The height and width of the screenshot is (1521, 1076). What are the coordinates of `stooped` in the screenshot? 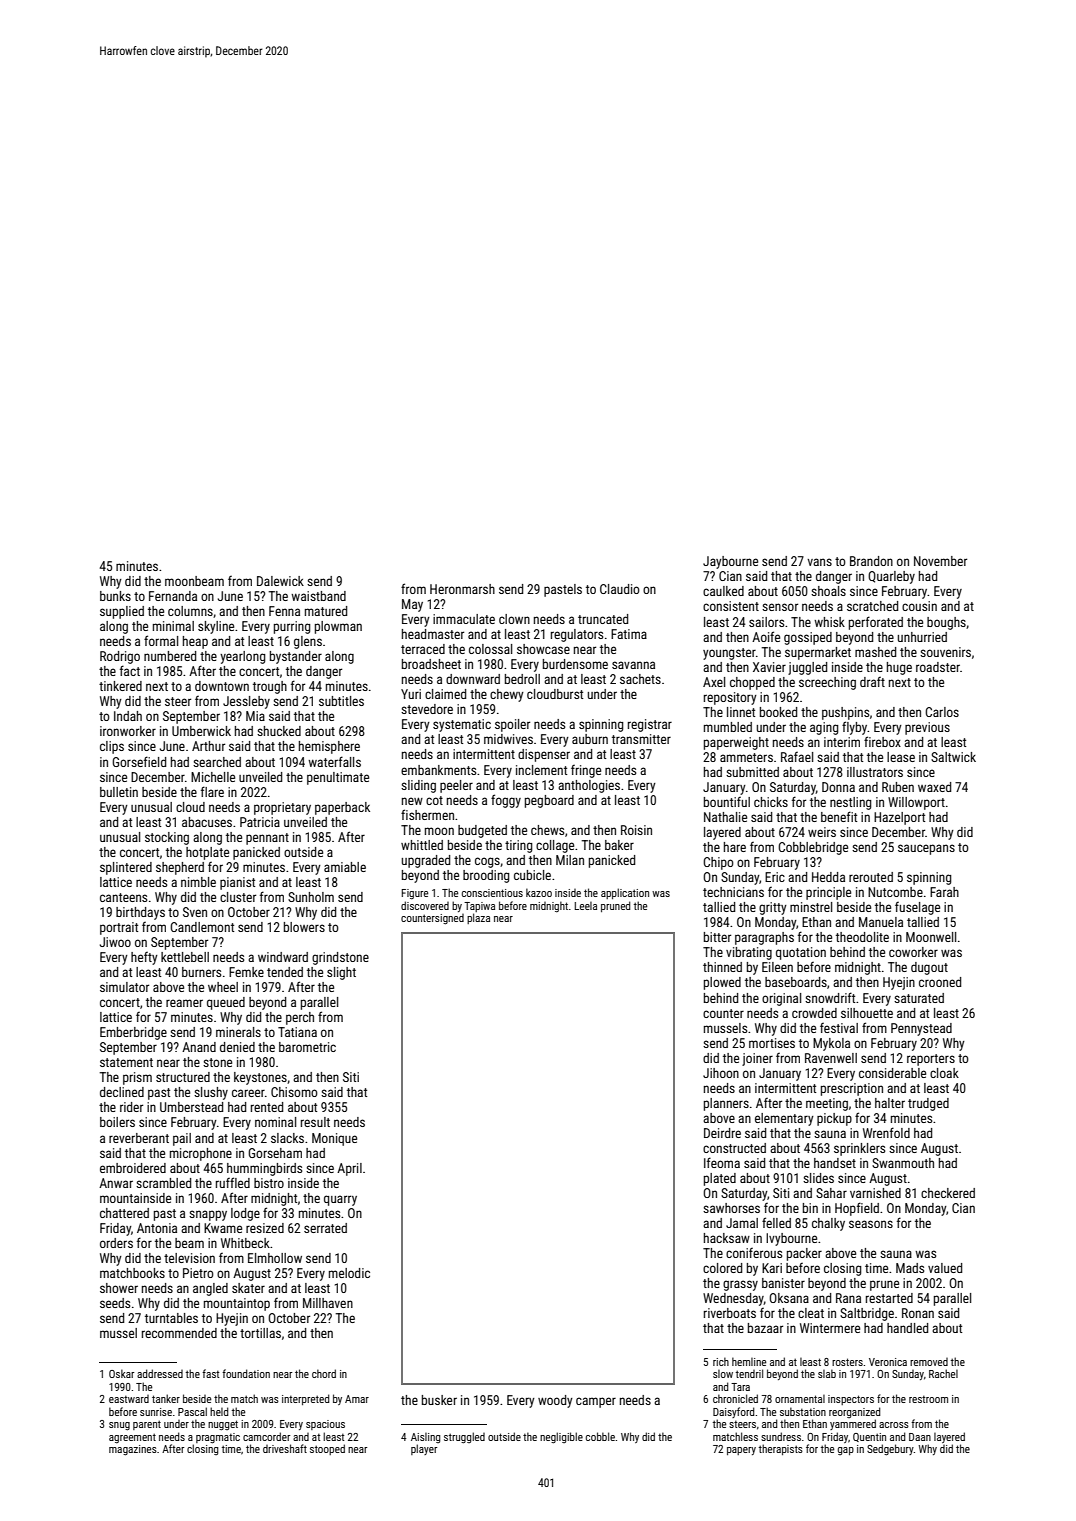 It's located at (327, 1449).
